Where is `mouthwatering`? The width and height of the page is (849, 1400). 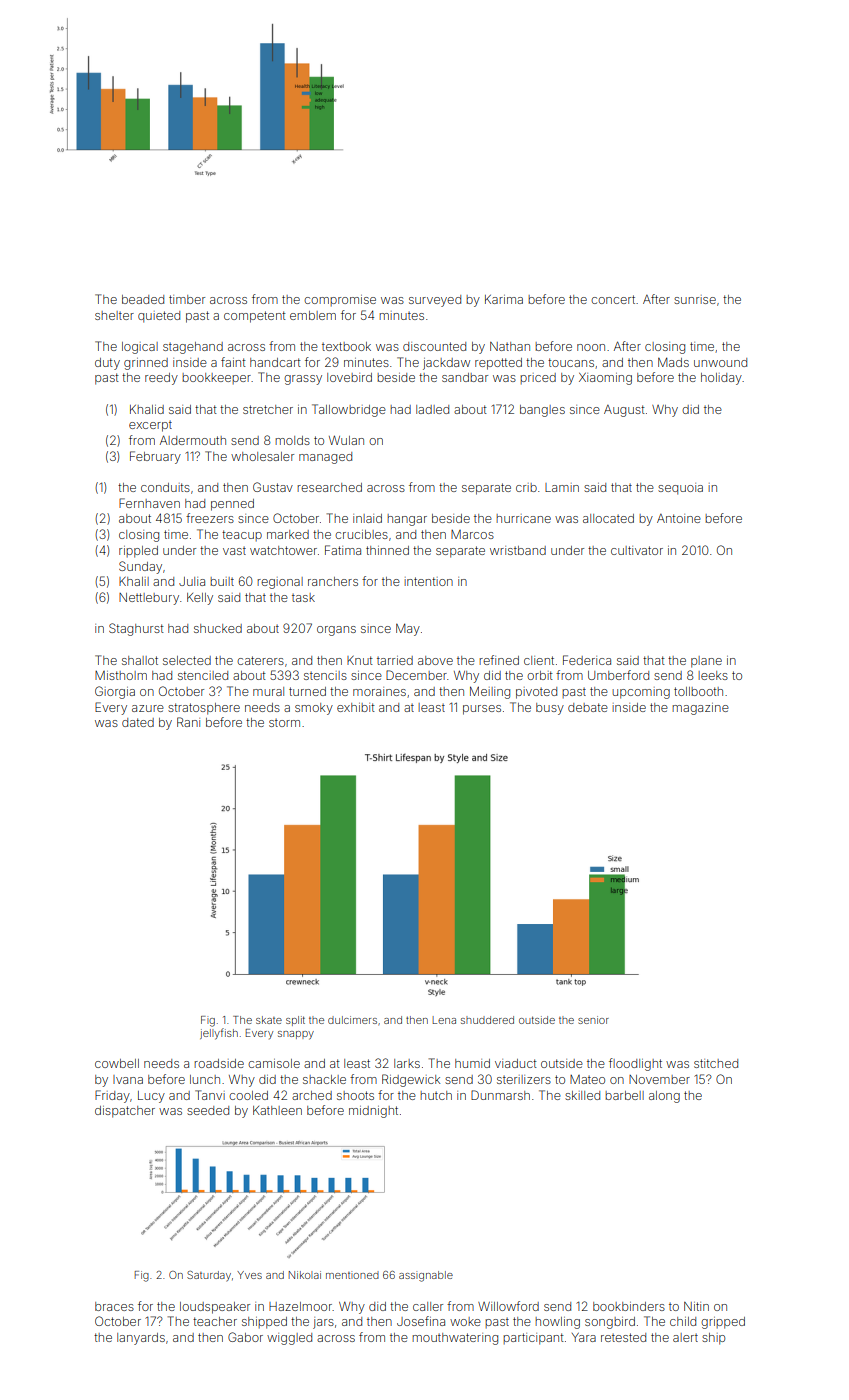
mouthwatering is located at coordinates (455, 1339).
